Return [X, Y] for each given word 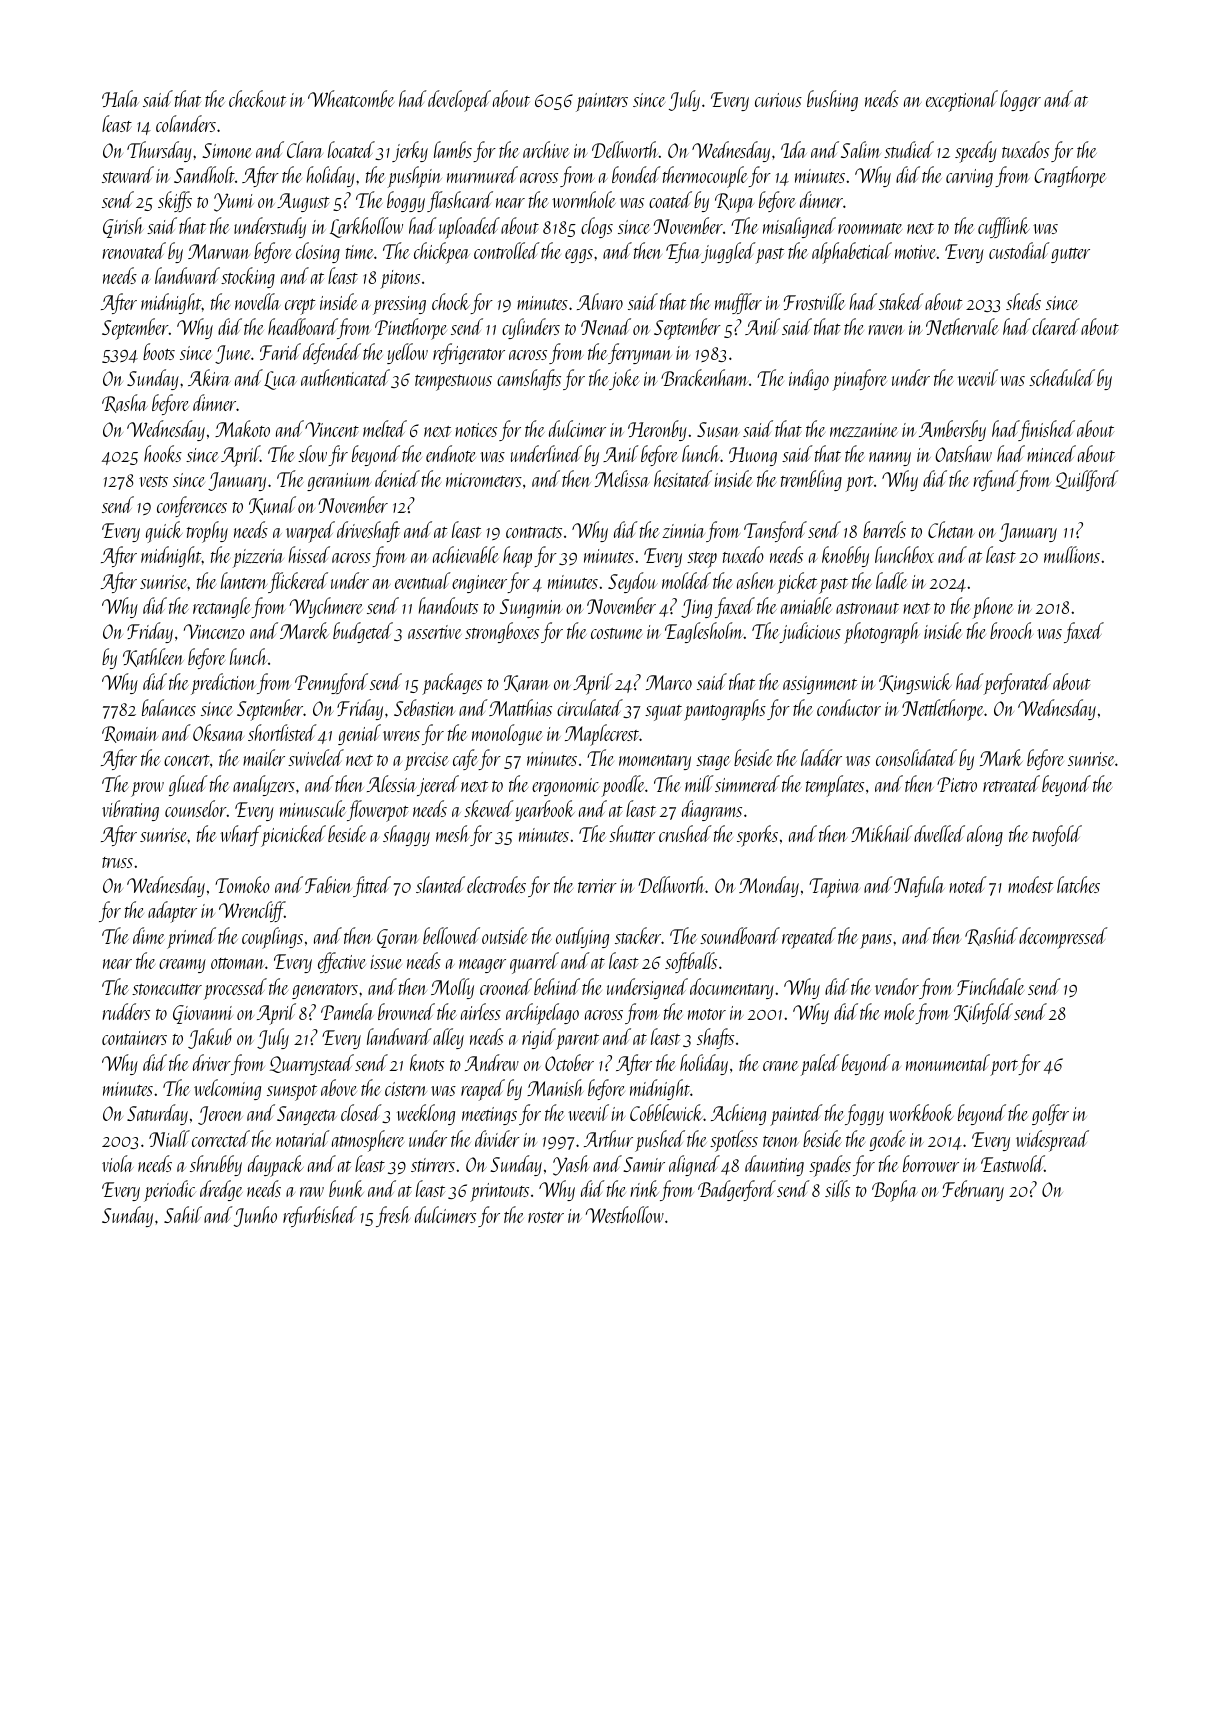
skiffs [175, 201]
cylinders [531, 328]
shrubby [216, 1165]
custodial [1019, 250]
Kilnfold [983, 1013]
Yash [571, 1165]
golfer [1050, 1114]
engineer [479, 584]
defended [332, 353]
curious [778, 100]
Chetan [951, 529]
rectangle [222, 607]
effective [341, 962]
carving [969, 178]
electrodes [496, 884]
